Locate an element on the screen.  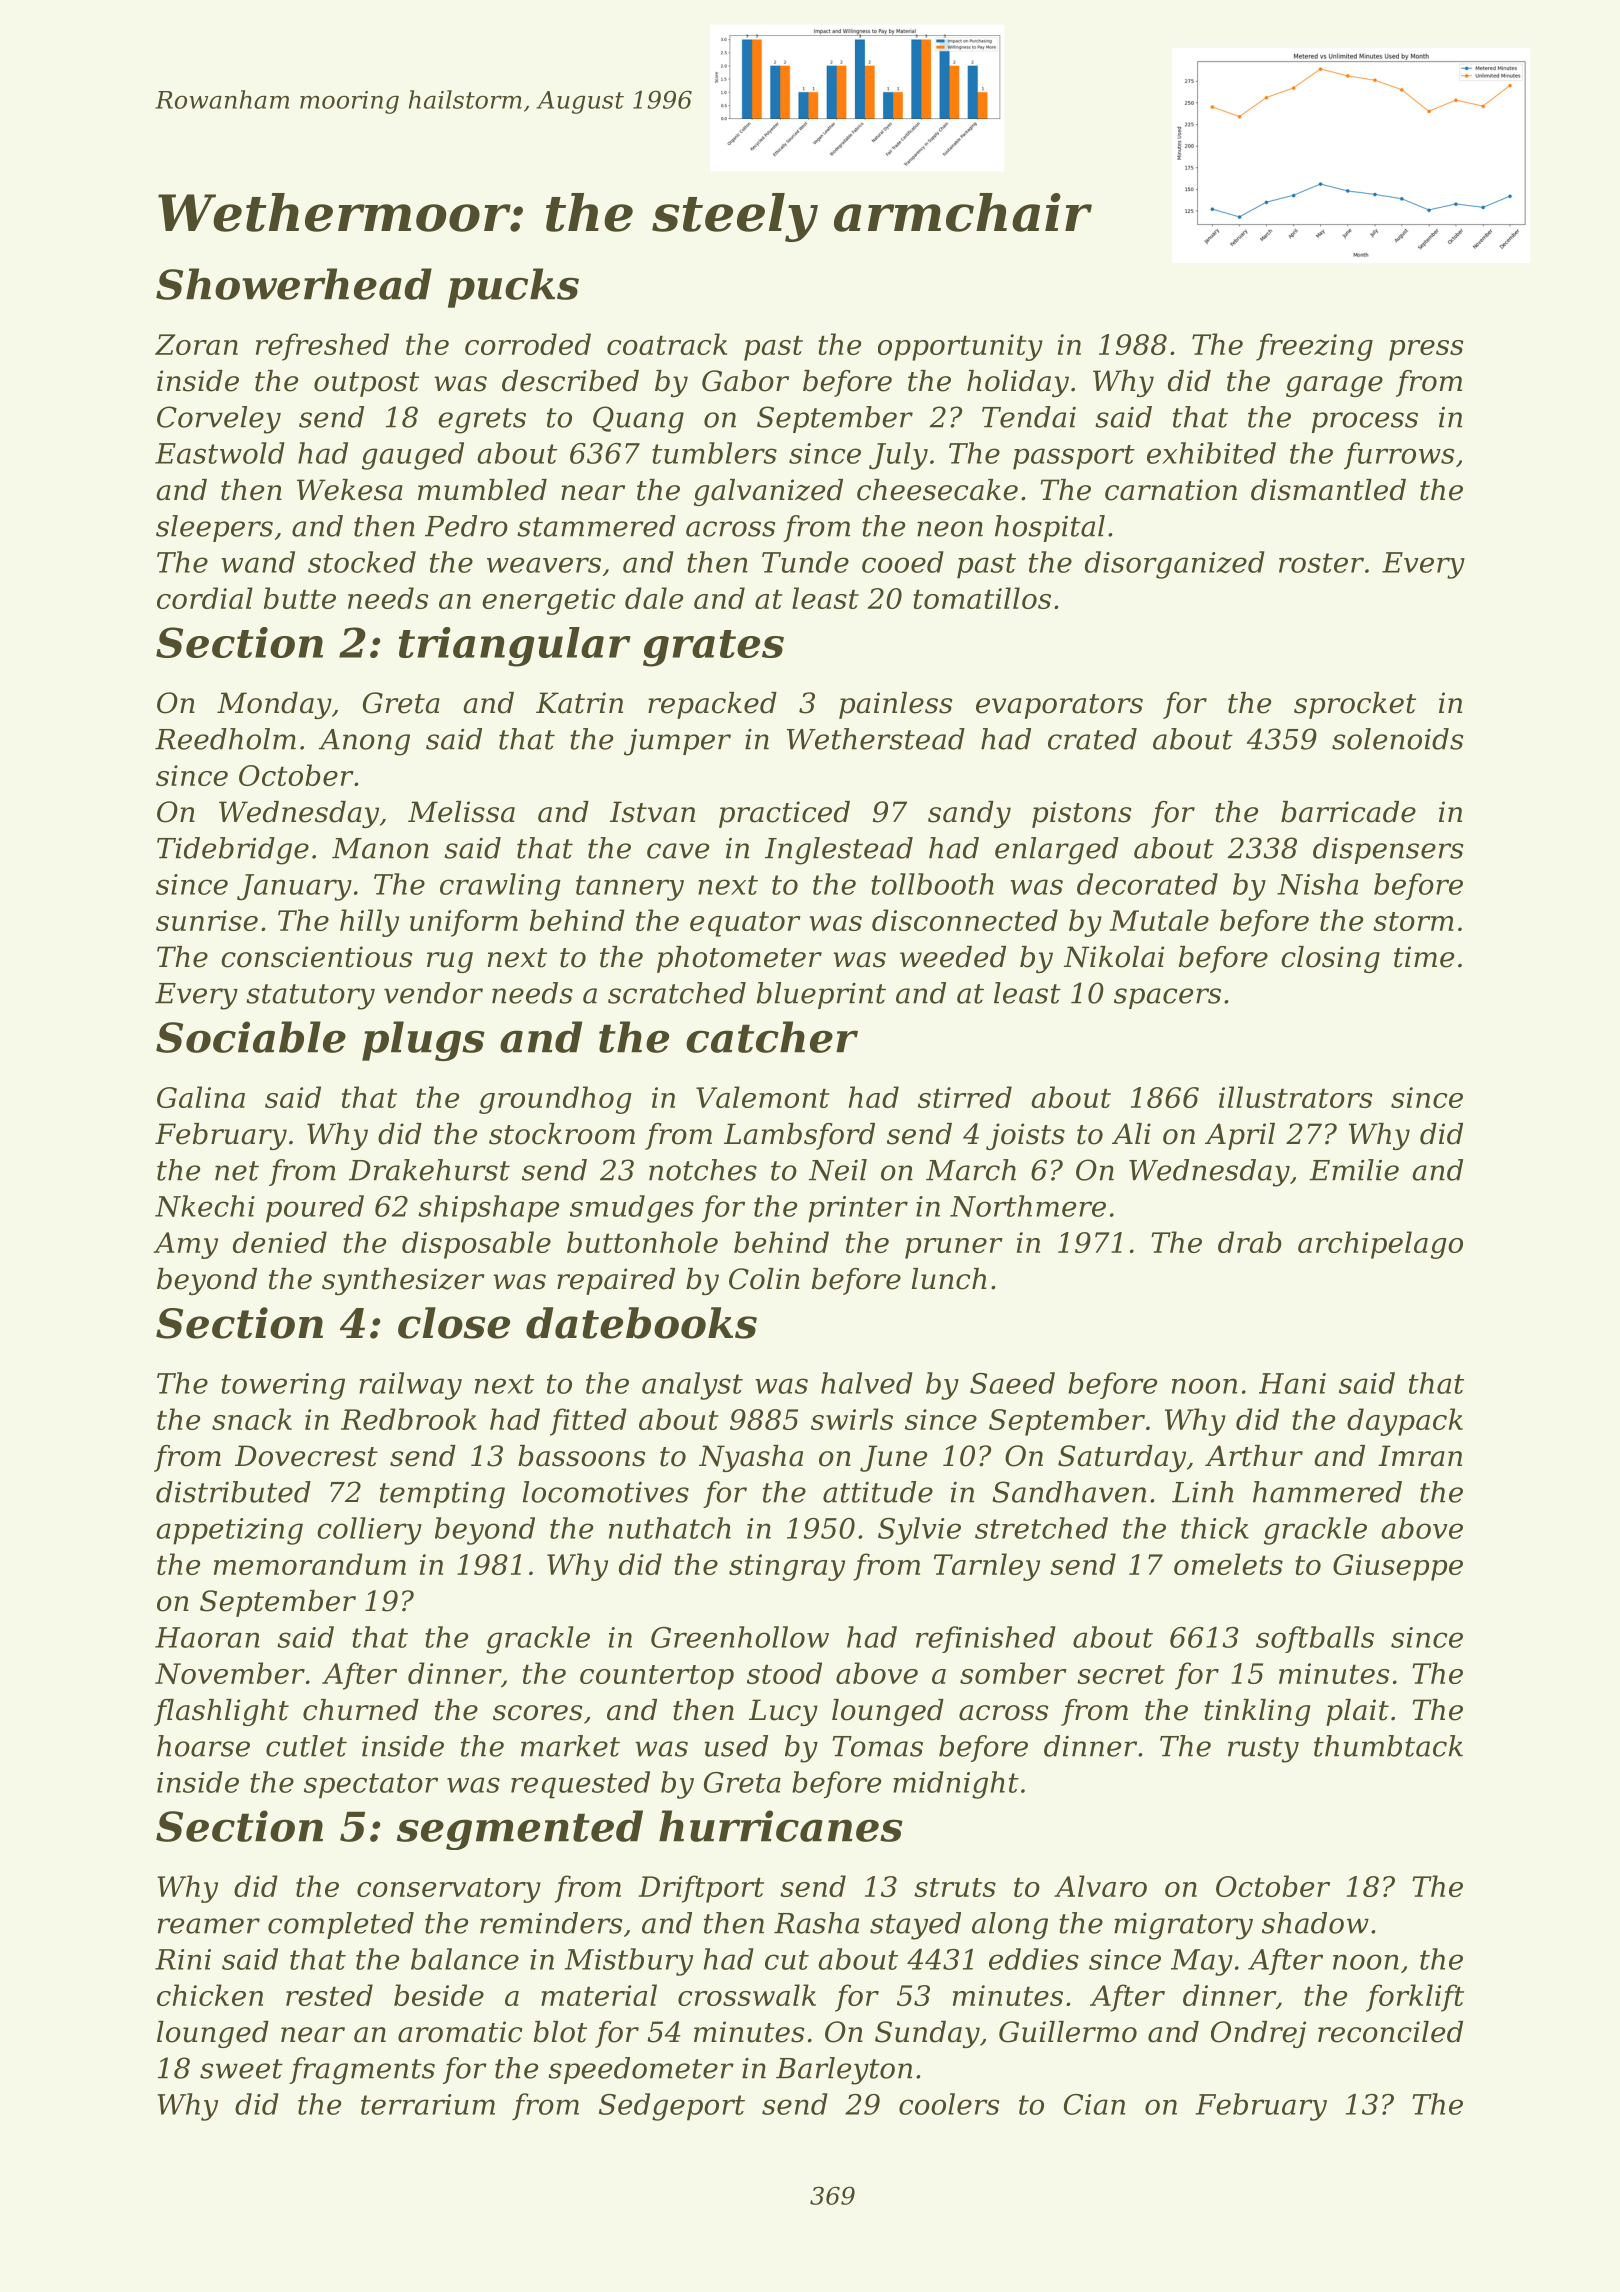
Alvaro is located at coordinates (1100, 1886).
